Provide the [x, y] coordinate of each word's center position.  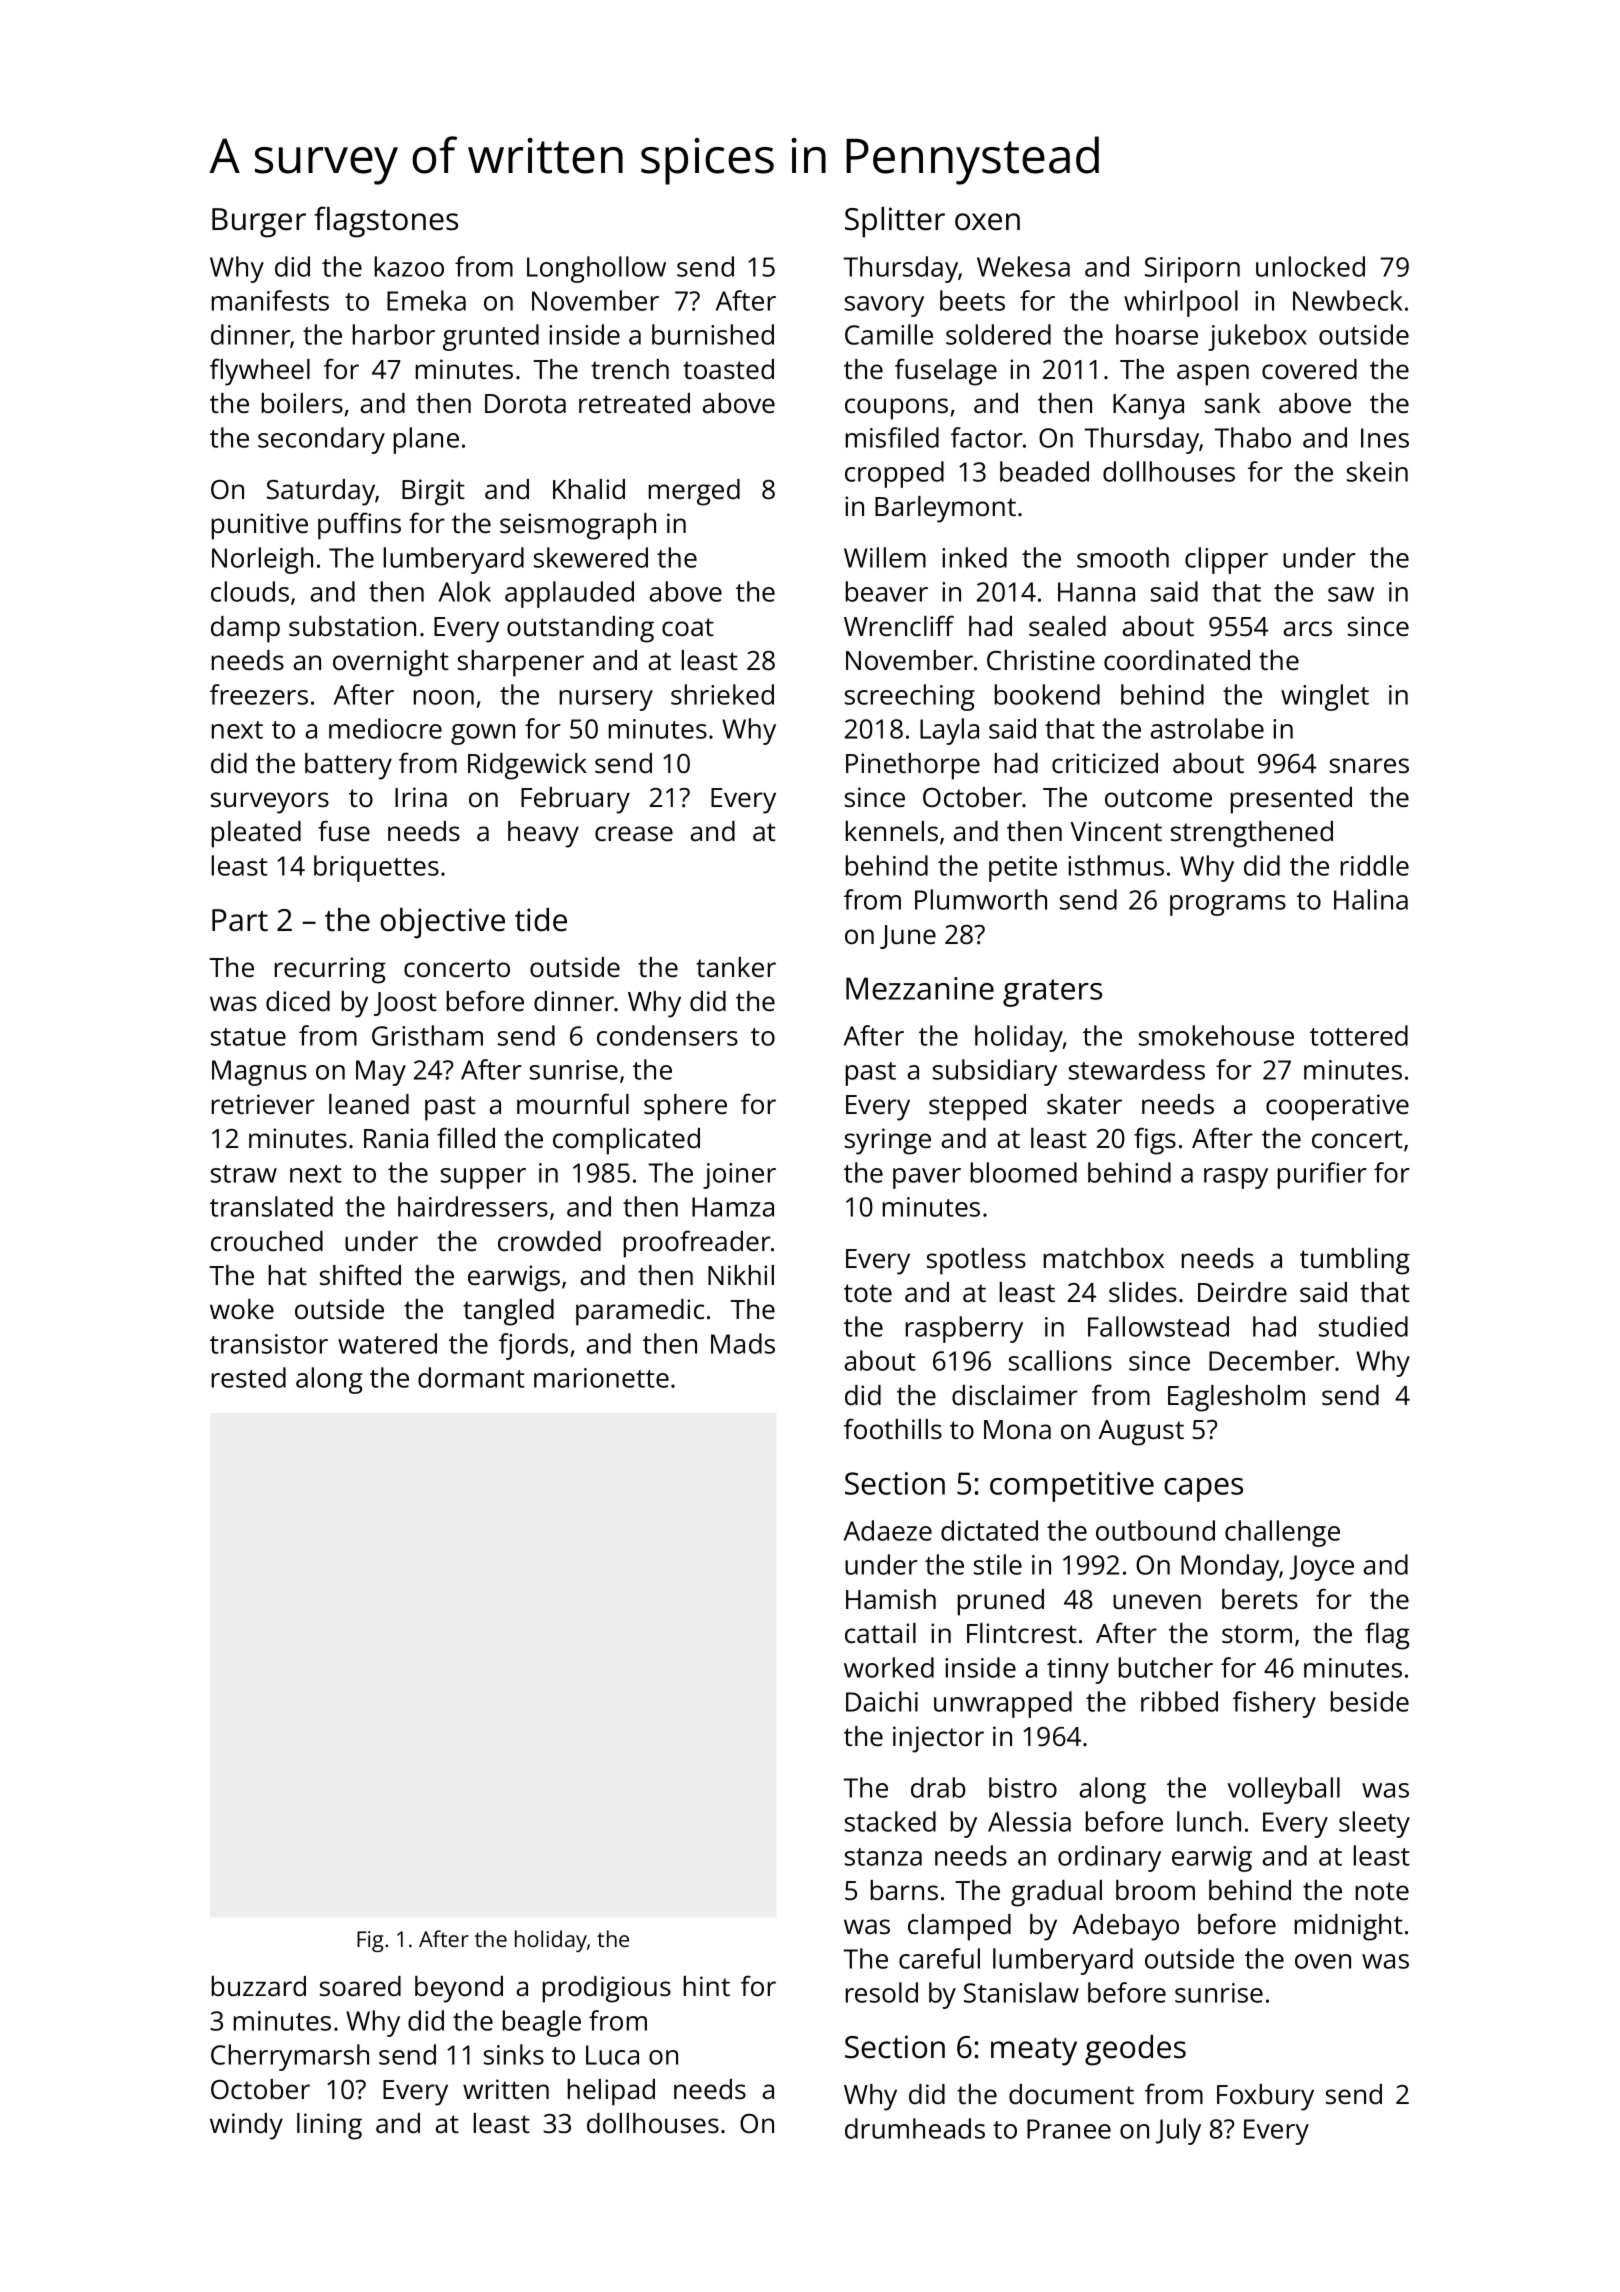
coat [688, 627]
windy [246, 2126]
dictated [989, 1530]
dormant [471, 1377]
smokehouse [1216, 1035]
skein [1377, 471]
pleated [256, 834]
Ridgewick [527, 766]
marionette [601, 1378]
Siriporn [1192, 270]
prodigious [607, 1989]
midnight [1349, 1927]
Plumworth [981, 899]
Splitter [895, 222]
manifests [270, 300]
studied [1363, 1326]
